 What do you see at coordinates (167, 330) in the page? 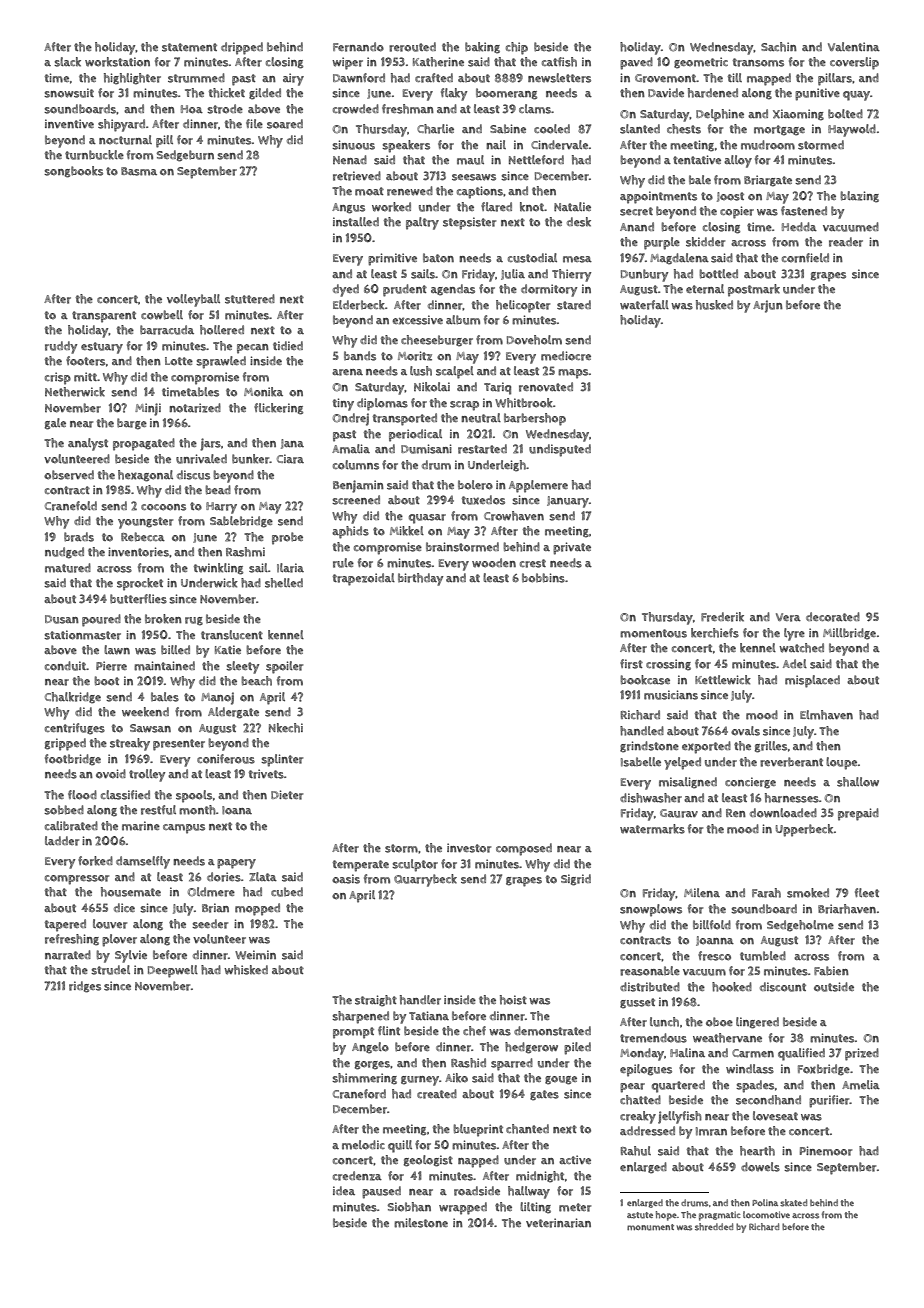
I see `barracuda` at bounding box center [167, 330].
